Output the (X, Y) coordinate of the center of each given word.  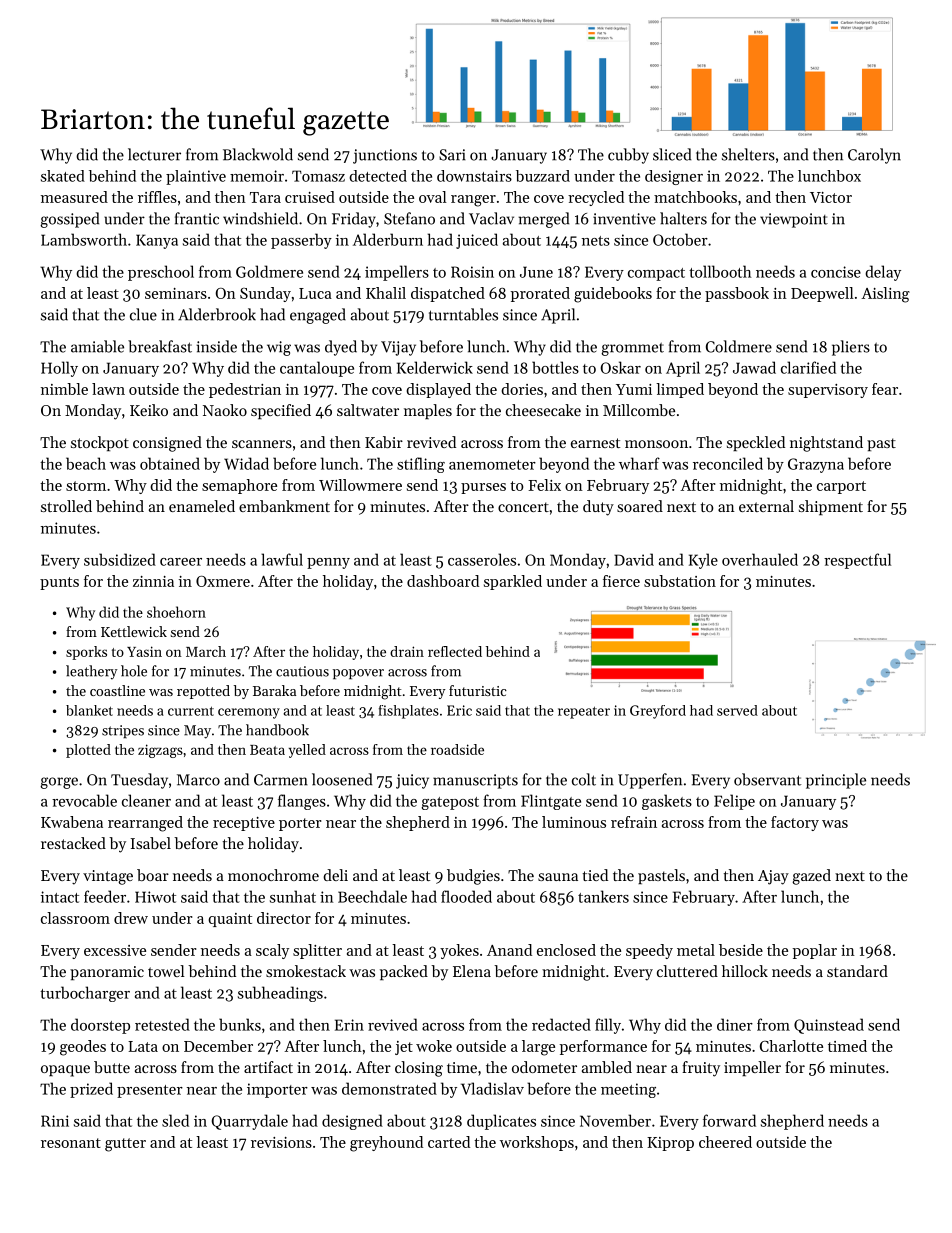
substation (680, 581)
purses (483, 488)
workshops (537, 1143)
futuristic (478, 690)
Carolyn (874, 156)
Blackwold (258, 154)
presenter (150, 1091)
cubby (628, 156)
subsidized (120, 559)
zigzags (160, 751)
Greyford (658, 712)
